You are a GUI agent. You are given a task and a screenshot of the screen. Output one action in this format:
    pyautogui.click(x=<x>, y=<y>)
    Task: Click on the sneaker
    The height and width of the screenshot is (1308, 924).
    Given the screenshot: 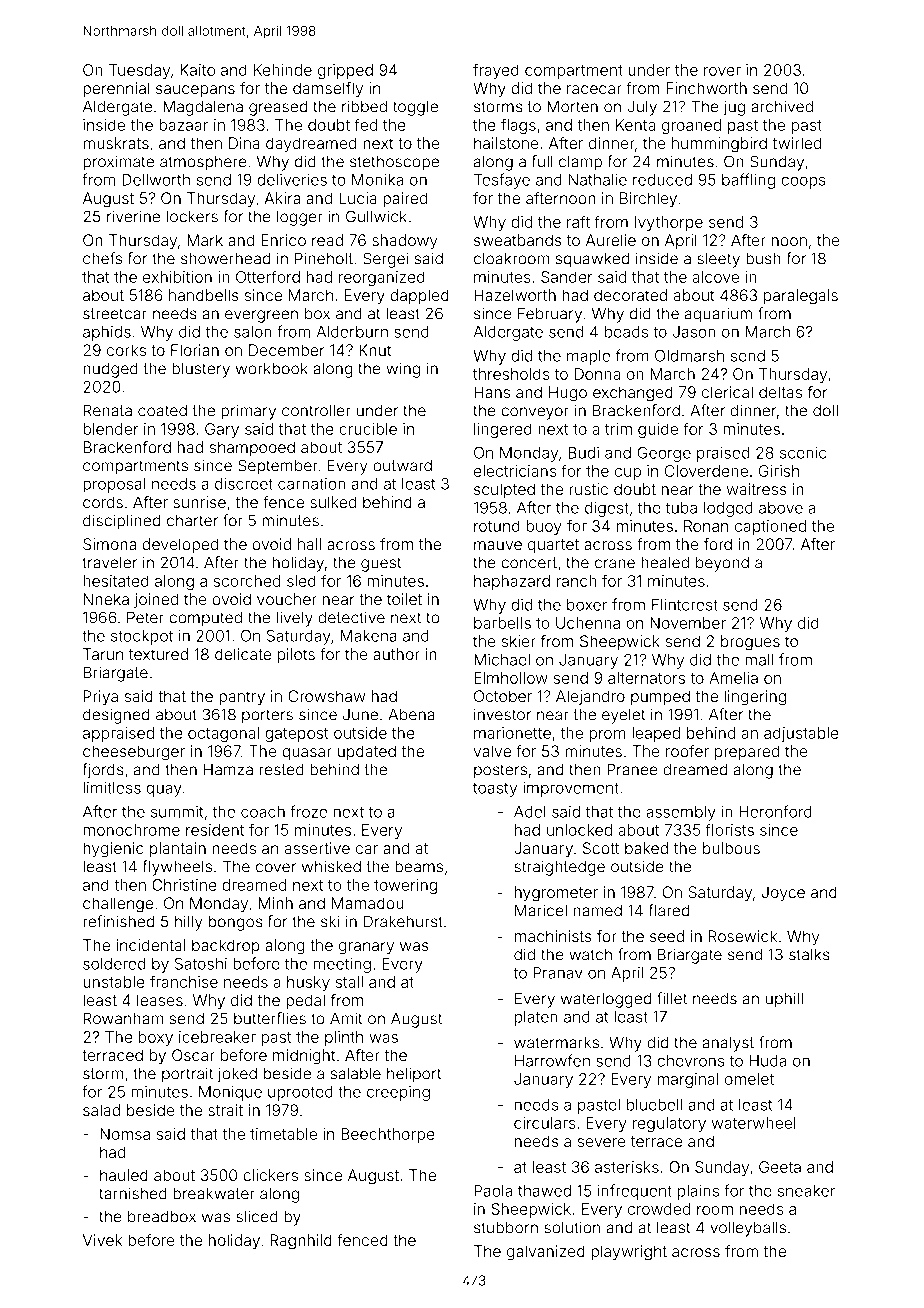 What is the action you would take?
    pyautogui.click(x=806, y=1191)
